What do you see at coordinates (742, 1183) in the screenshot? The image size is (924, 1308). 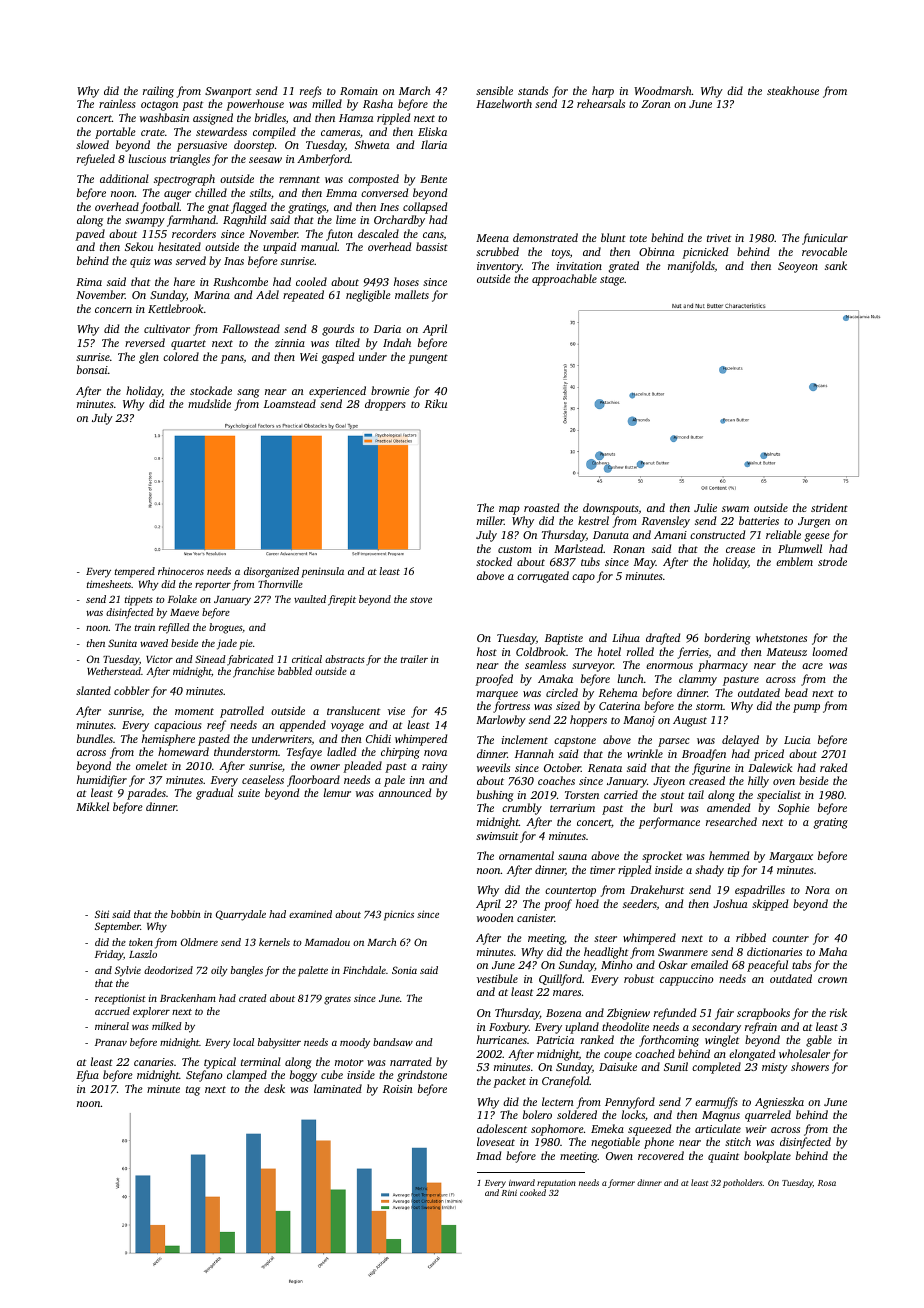 I see `potholders` at bounding box center [742, 1183].
